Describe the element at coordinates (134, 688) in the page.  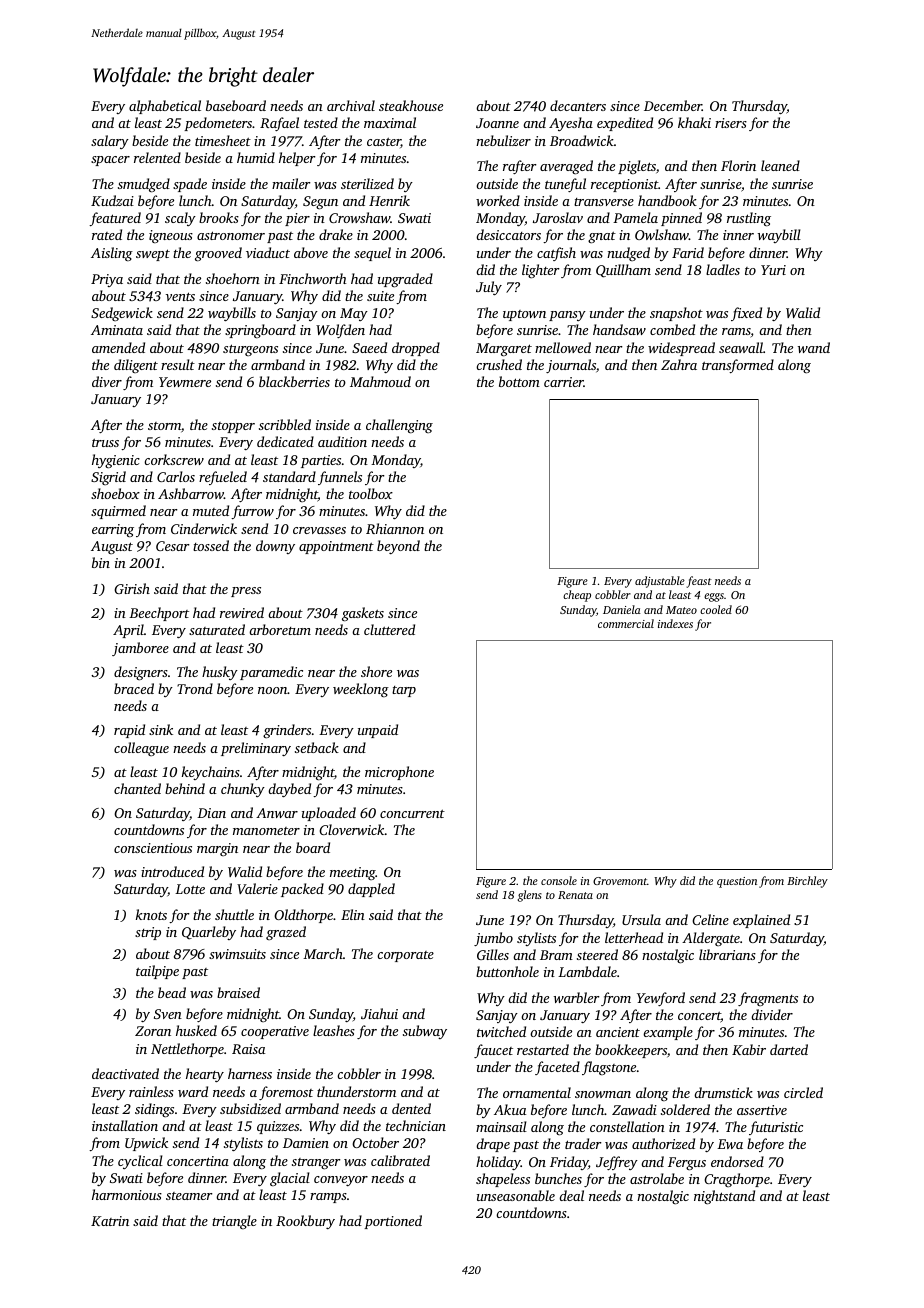
I see `braced` at that location.
